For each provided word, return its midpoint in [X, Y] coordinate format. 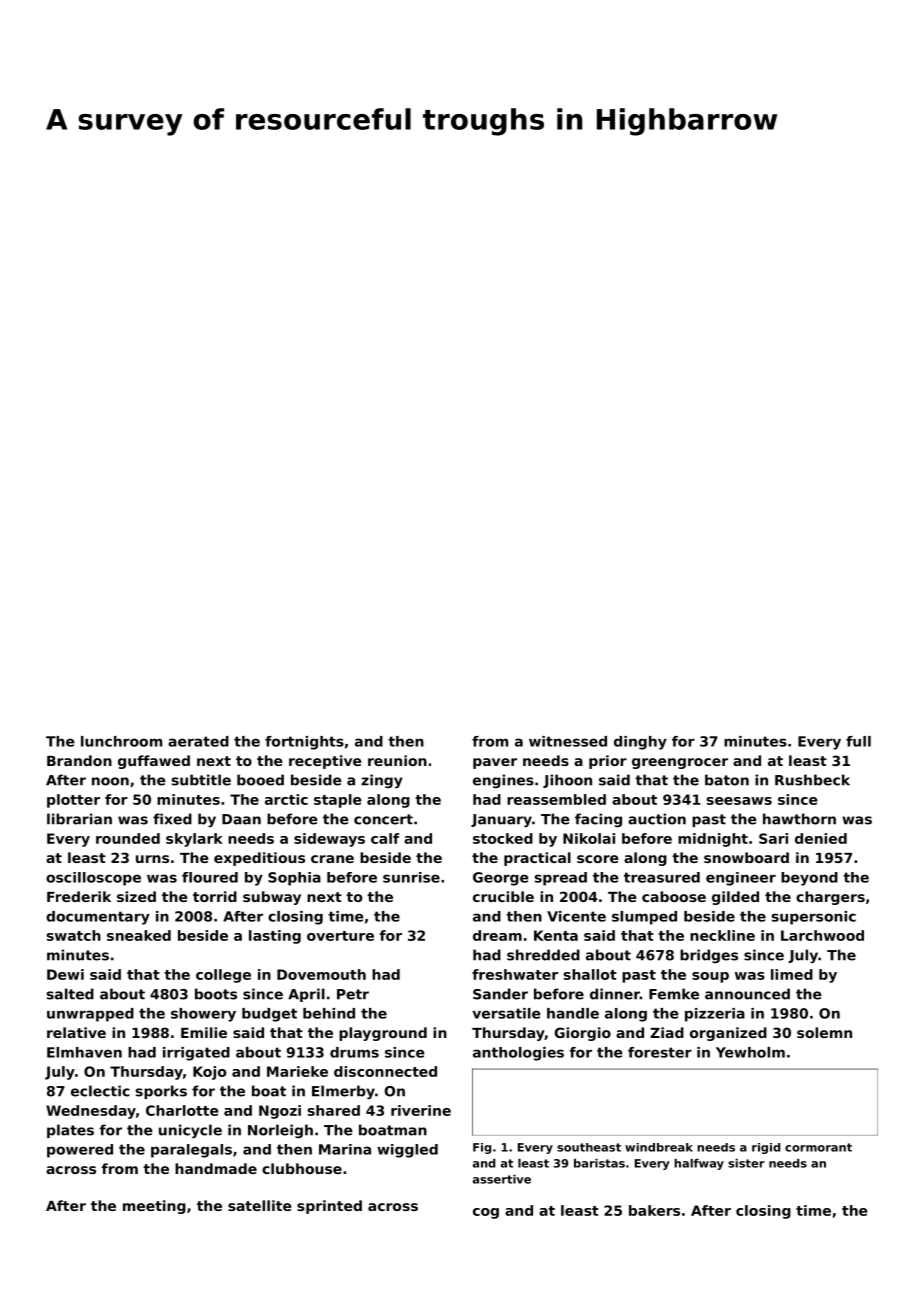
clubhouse [302, 1168]
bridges [709, 956]
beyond [809, 879]
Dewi [65, 974]
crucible [503, 896]
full [858, 741]
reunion [397, 760]
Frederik [79, 896]
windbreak [659, 1147]
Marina [345, 1149]
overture [340, 936]
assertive [502, 1179]
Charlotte [182, 1110]
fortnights [304, 743]
